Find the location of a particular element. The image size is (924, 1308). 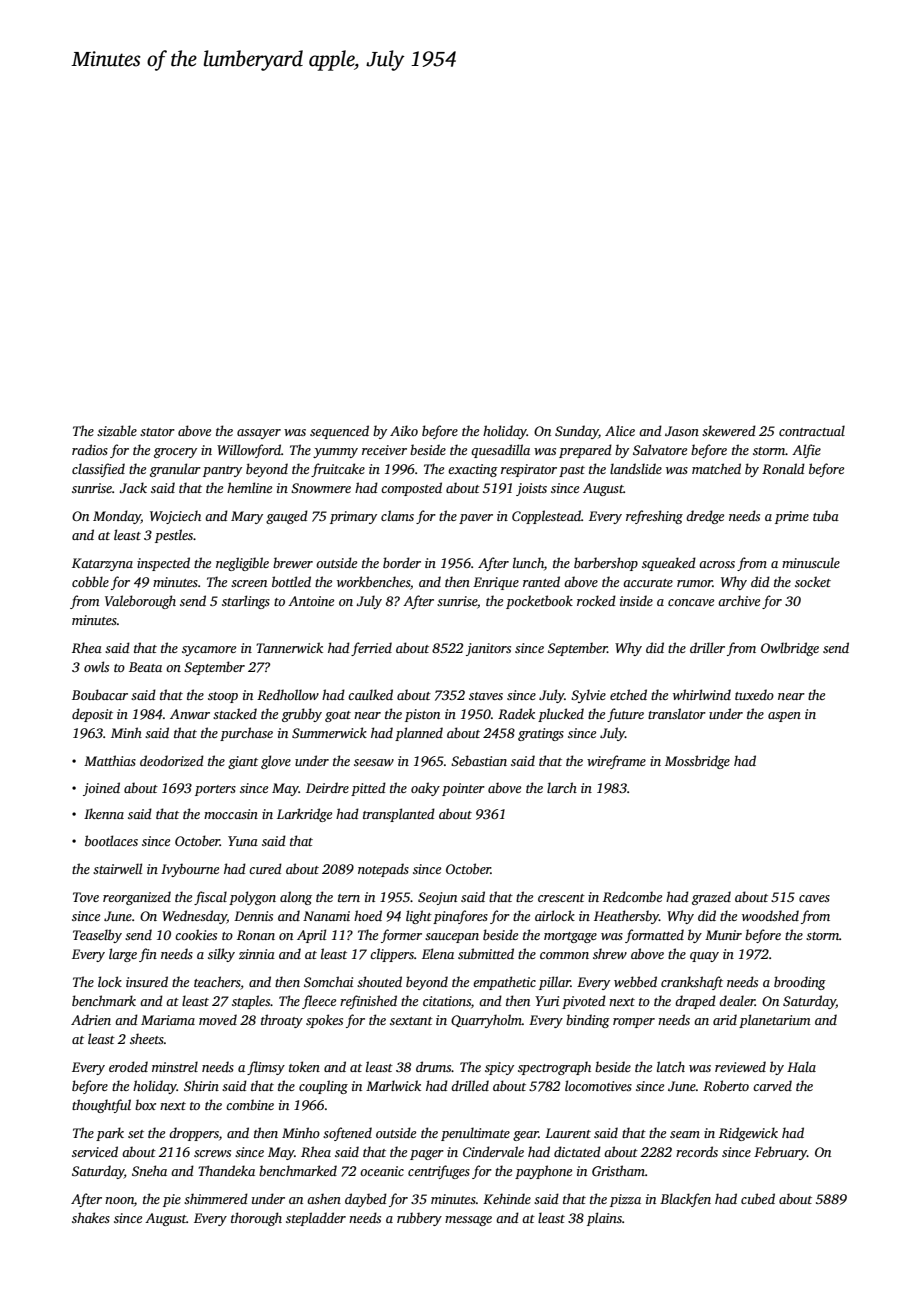

aspen is located at coordinates (784, 717).
